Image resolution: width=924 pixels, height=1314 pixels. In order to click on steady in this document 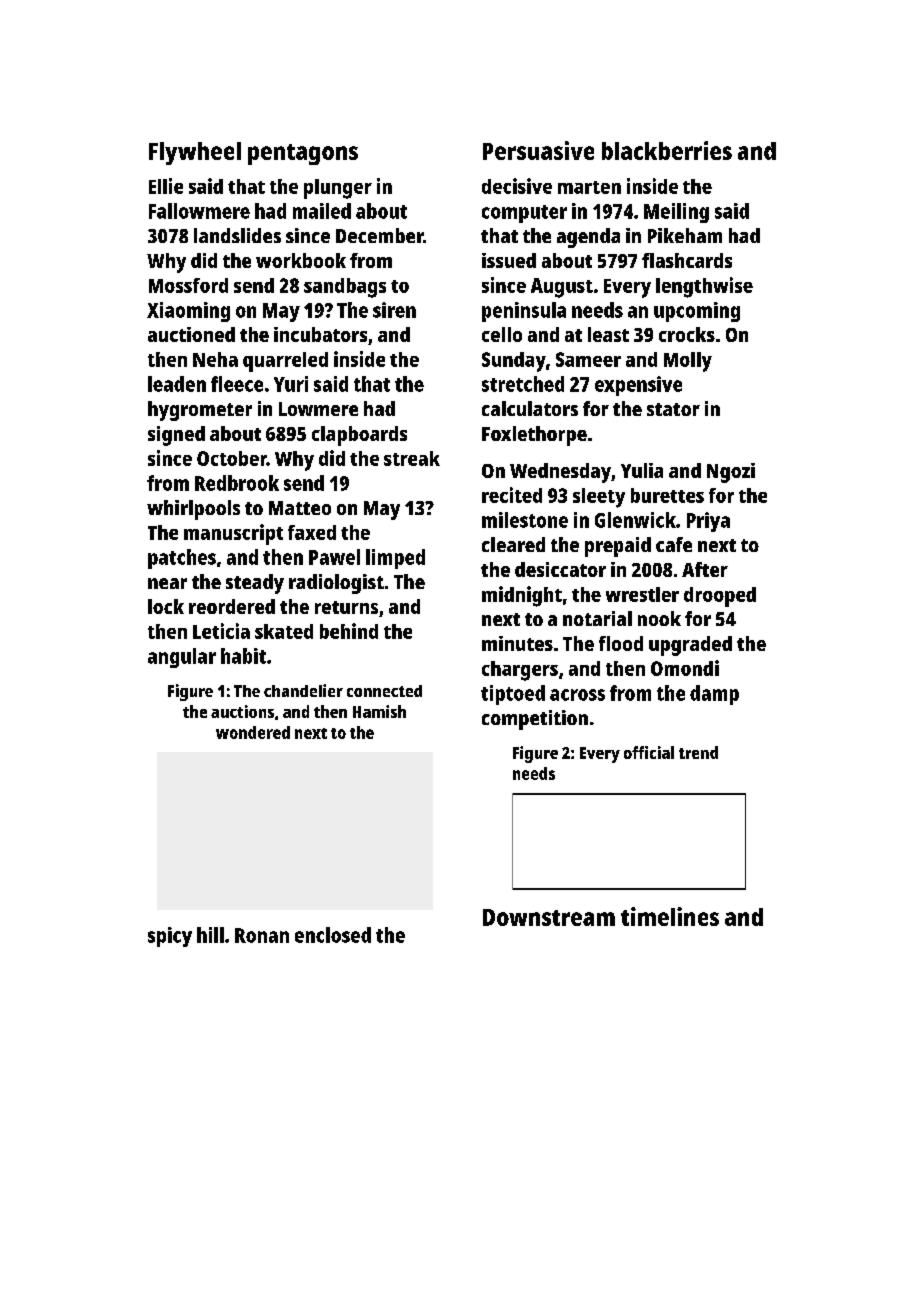, I will do `click(255, 584)`.
